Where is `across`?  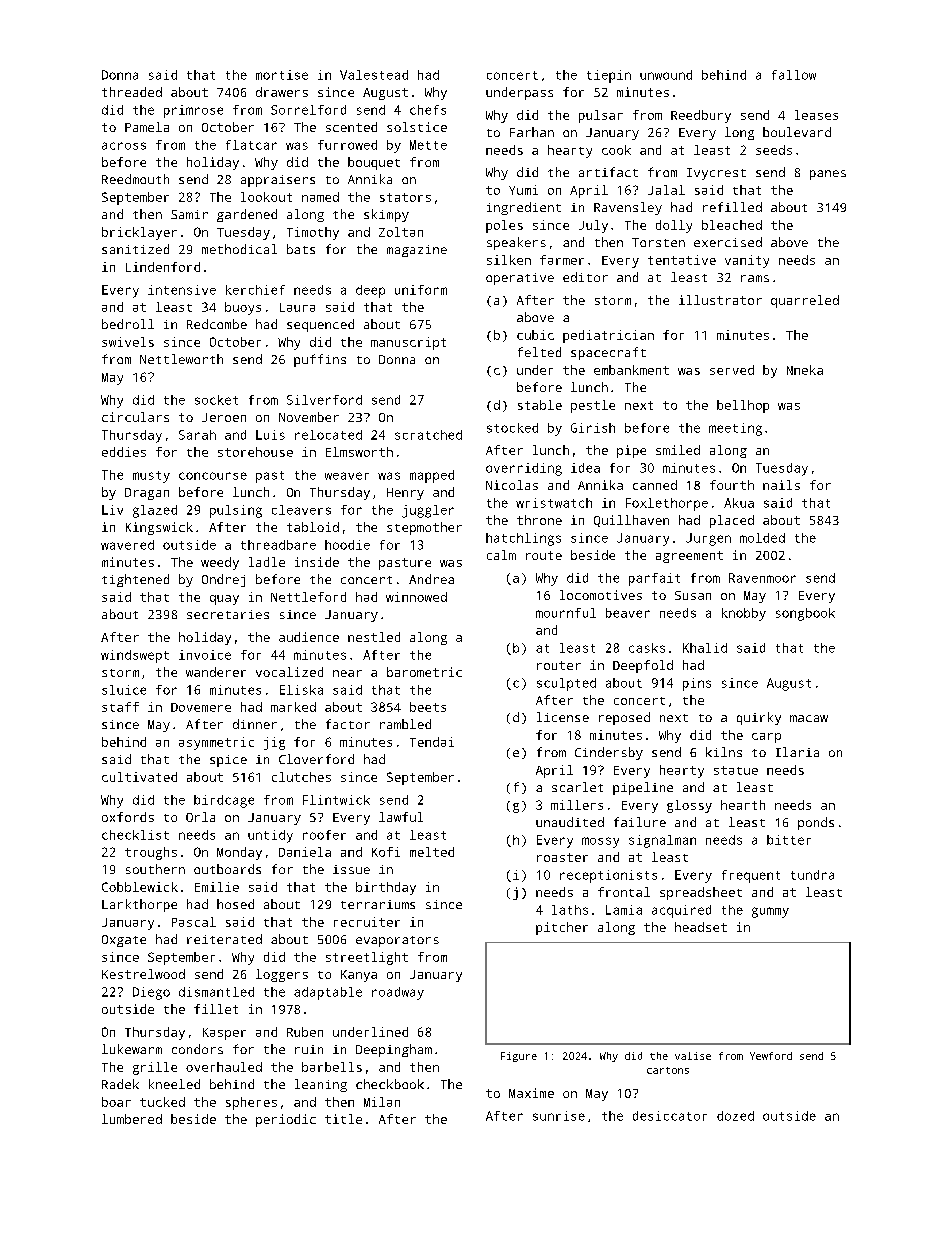
across is located at coordinates (124, 146).
